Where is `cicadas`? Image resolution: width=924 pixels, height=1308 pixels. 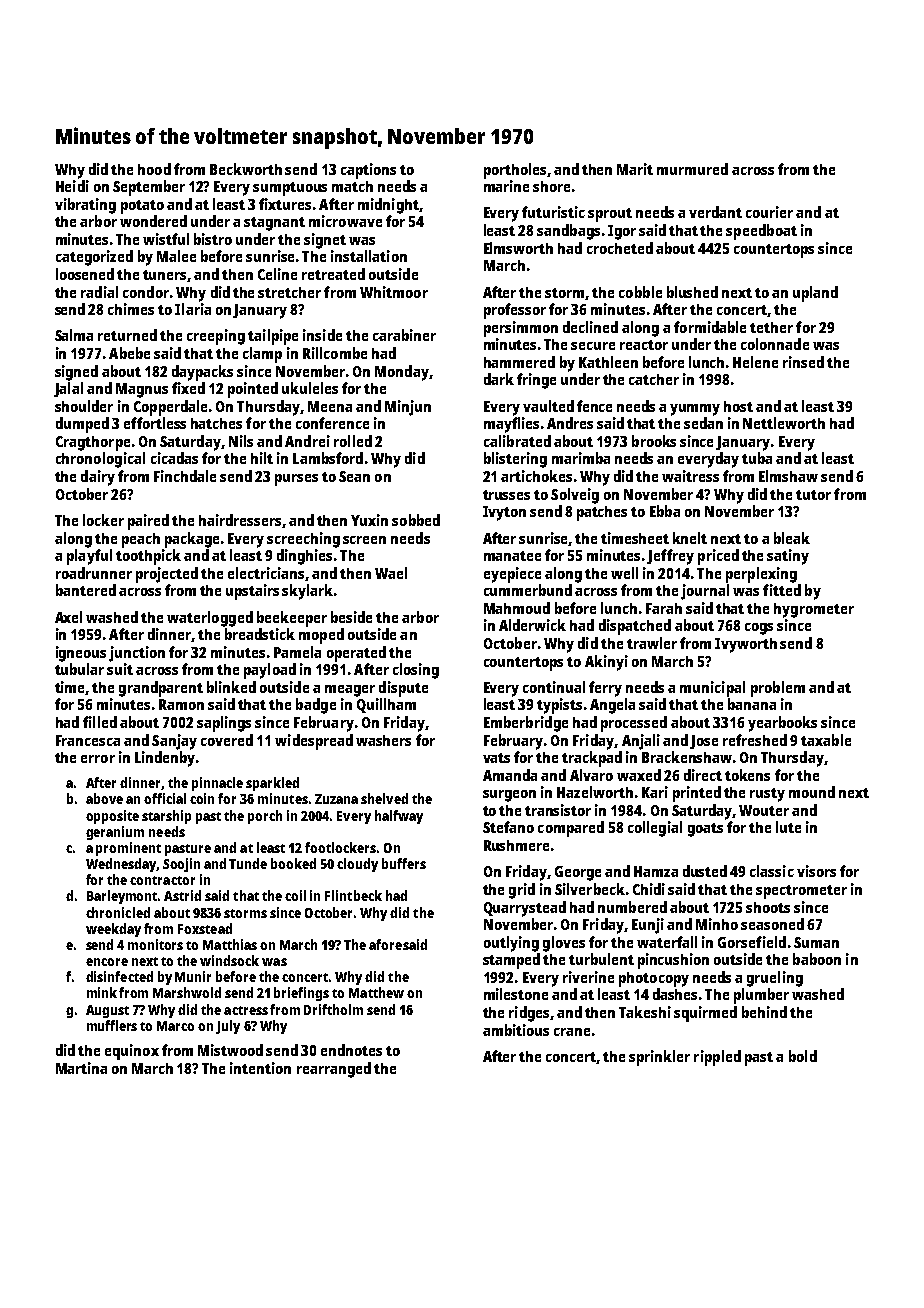 cicadas is located at coordinates (174, 458).
